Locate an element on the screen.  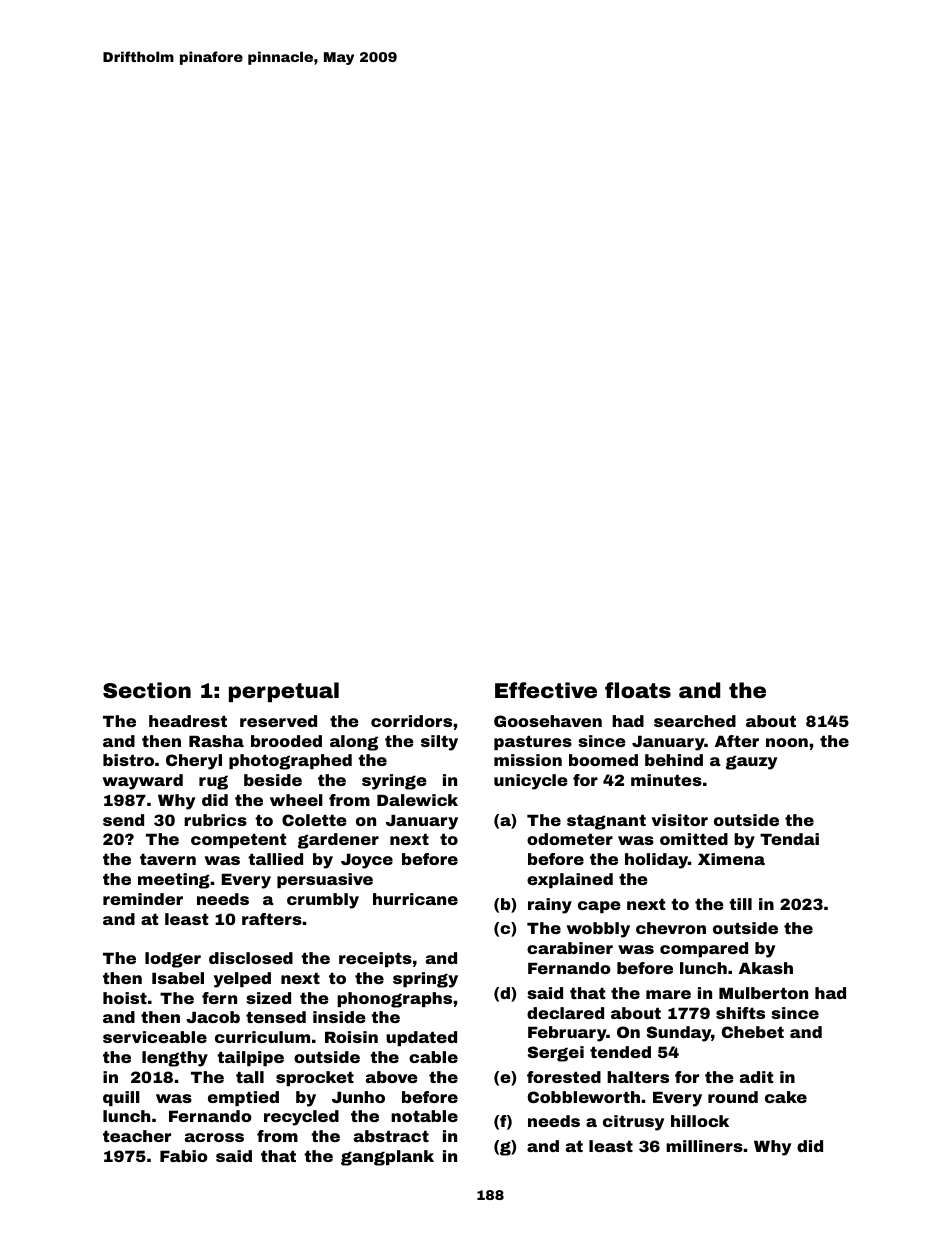
floats is located at coordinates (638, 690).
